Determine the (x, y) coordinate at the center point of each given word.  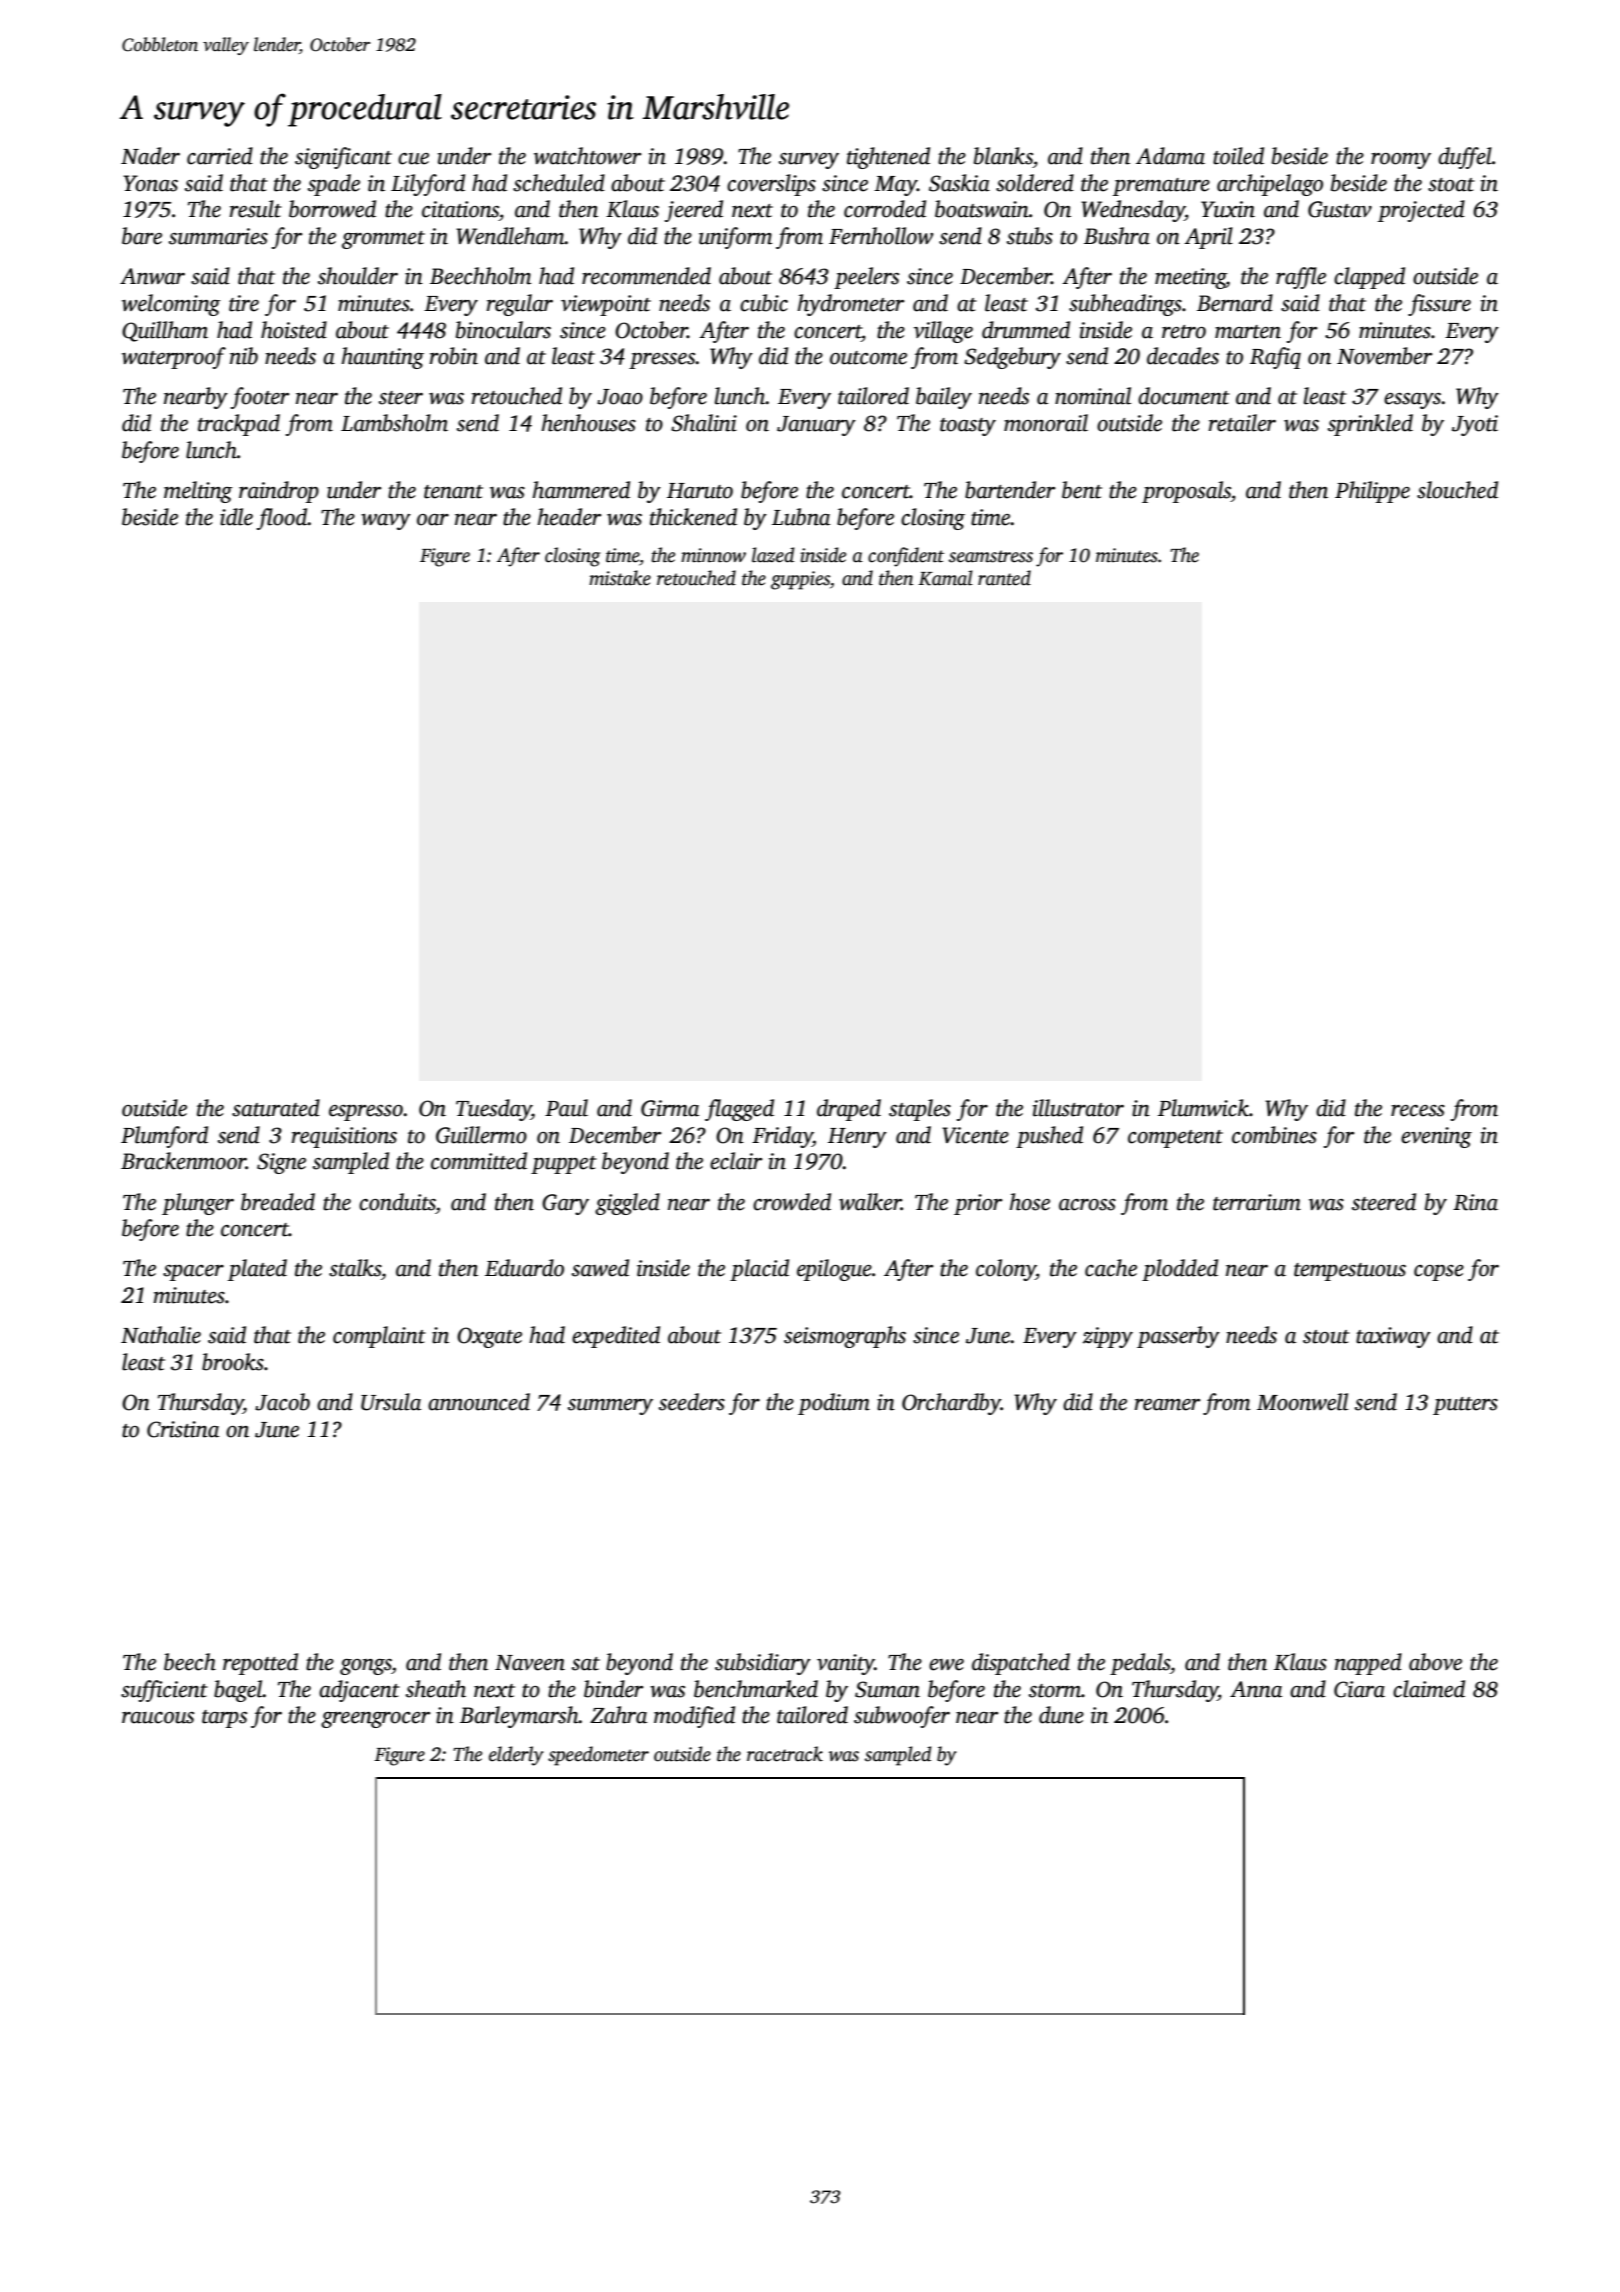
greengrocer (375, 1720)
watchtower (587, 156)
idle (236, 517)
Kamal (945, 578)
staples (920, 1110)
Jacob (282, 1402)
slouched (1457, 490)
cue (413, 159)
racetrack (785, 1754)
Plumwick (1203, 1108)
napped (1368, 1664)
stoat (1451, 185)
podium (834, 1404)
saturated (276, 1108)
